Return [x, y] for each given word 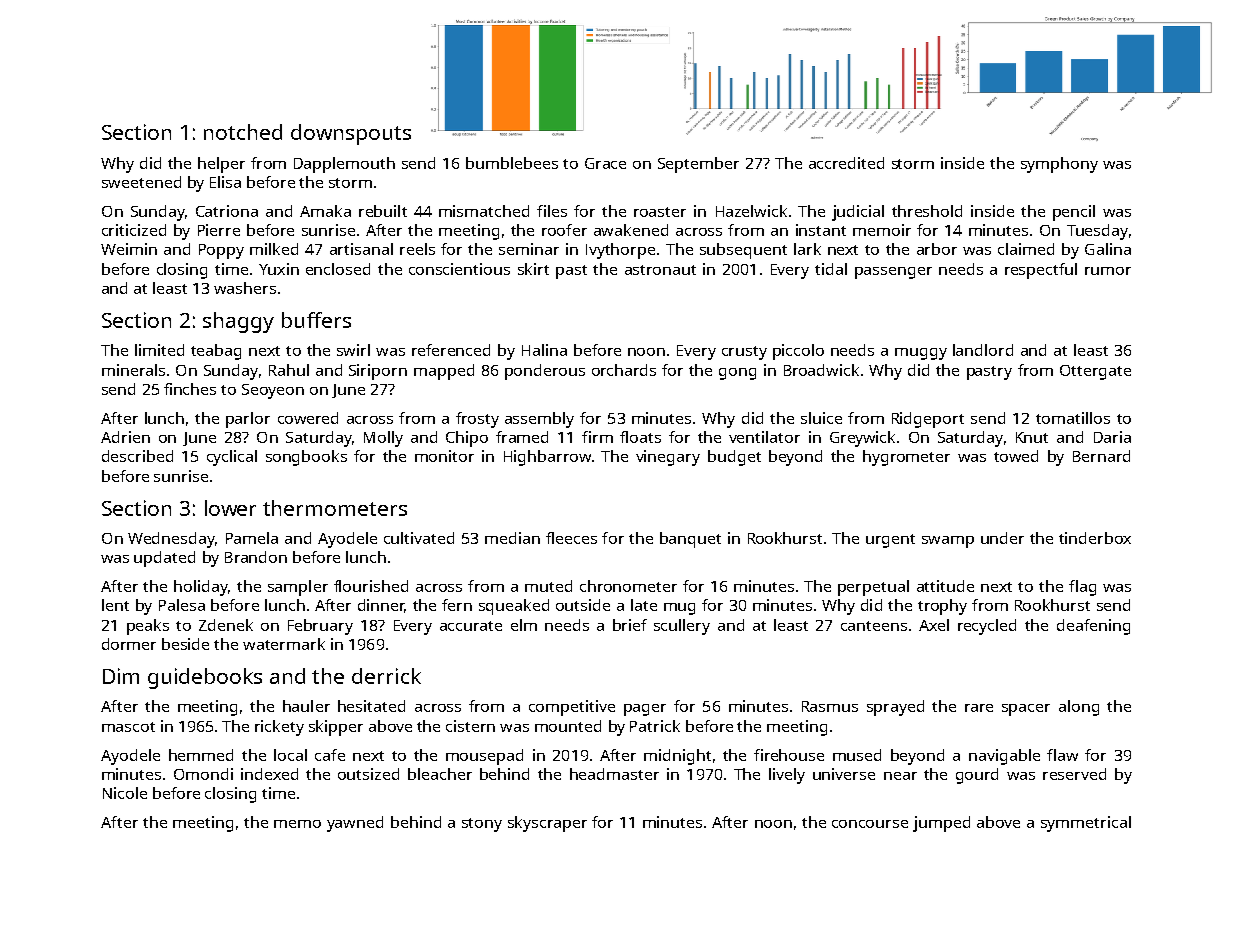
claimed [1026, 249]
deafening [1093, 627]
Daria [1112, 437]
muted [548, 586]
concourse [870, 824]
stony [482, 825]
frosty [477, 420]
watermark [284, 644]
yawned [355, 824]
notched [243, 132]
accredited [846, 163]
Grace [605, 163]
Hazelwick [751, 211]
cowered [308, 418]
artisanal [361, 249]
